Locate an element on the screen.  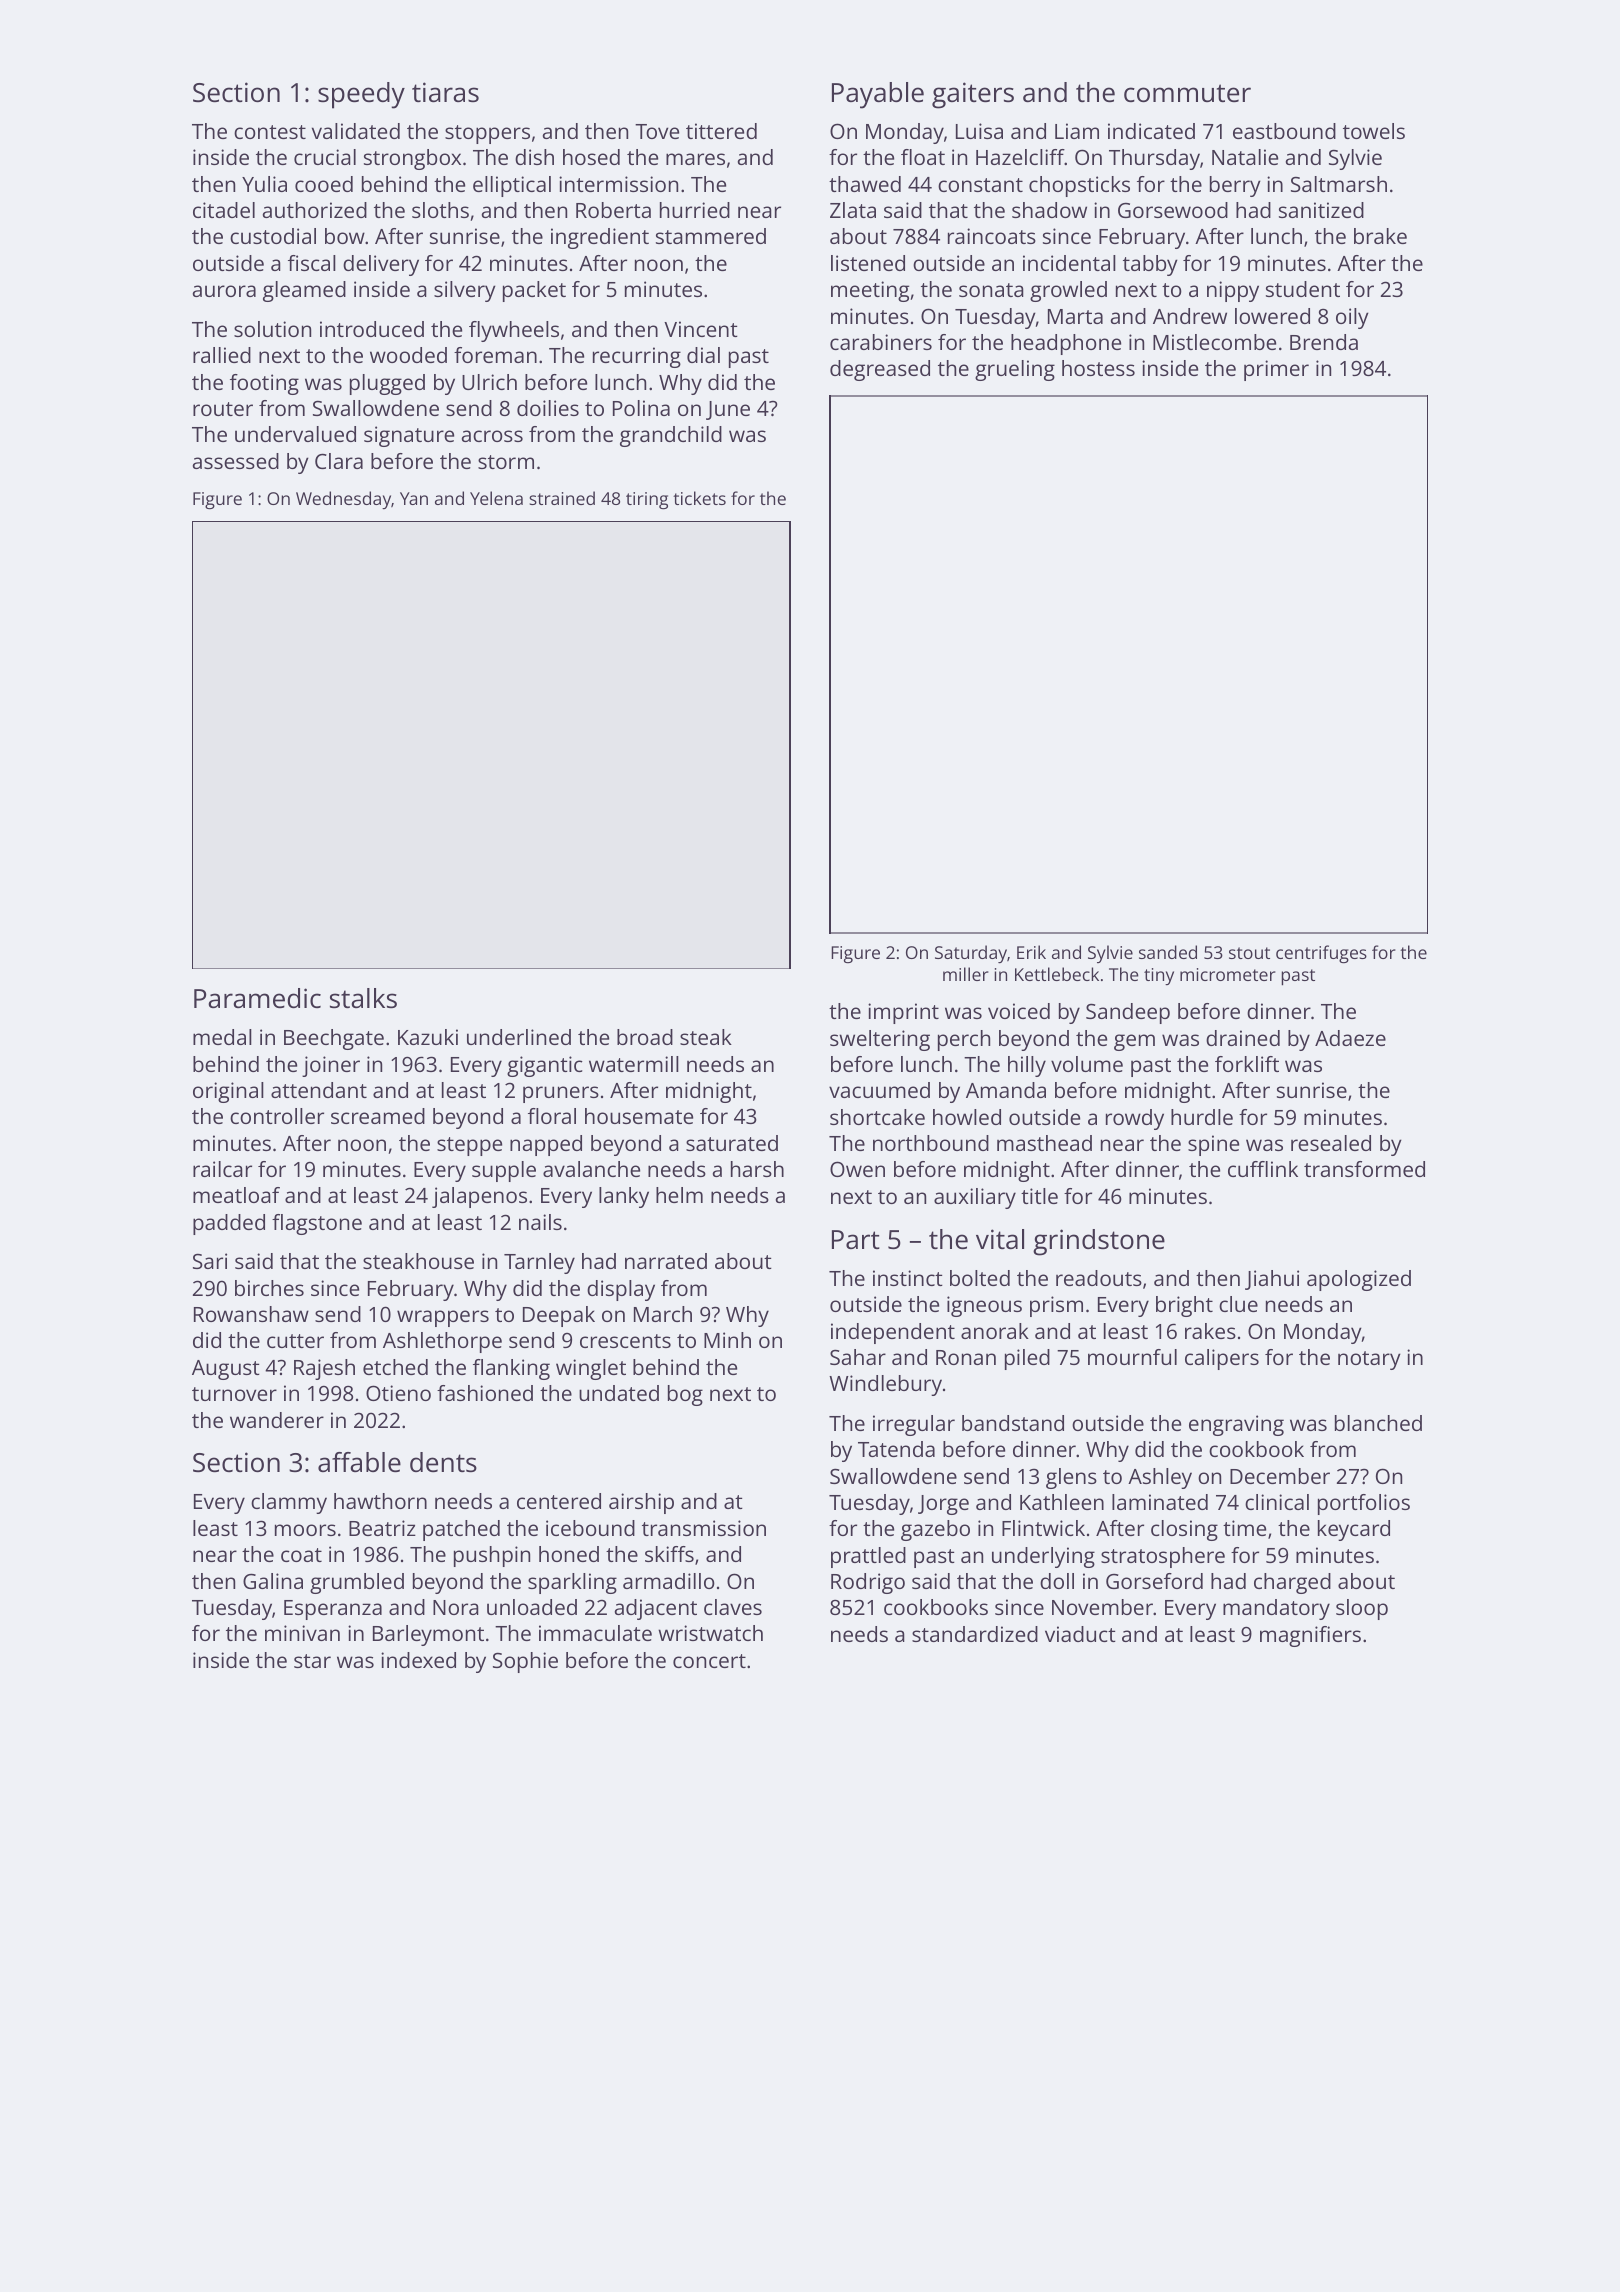
elliptical is located at coordinates (512, 186).
